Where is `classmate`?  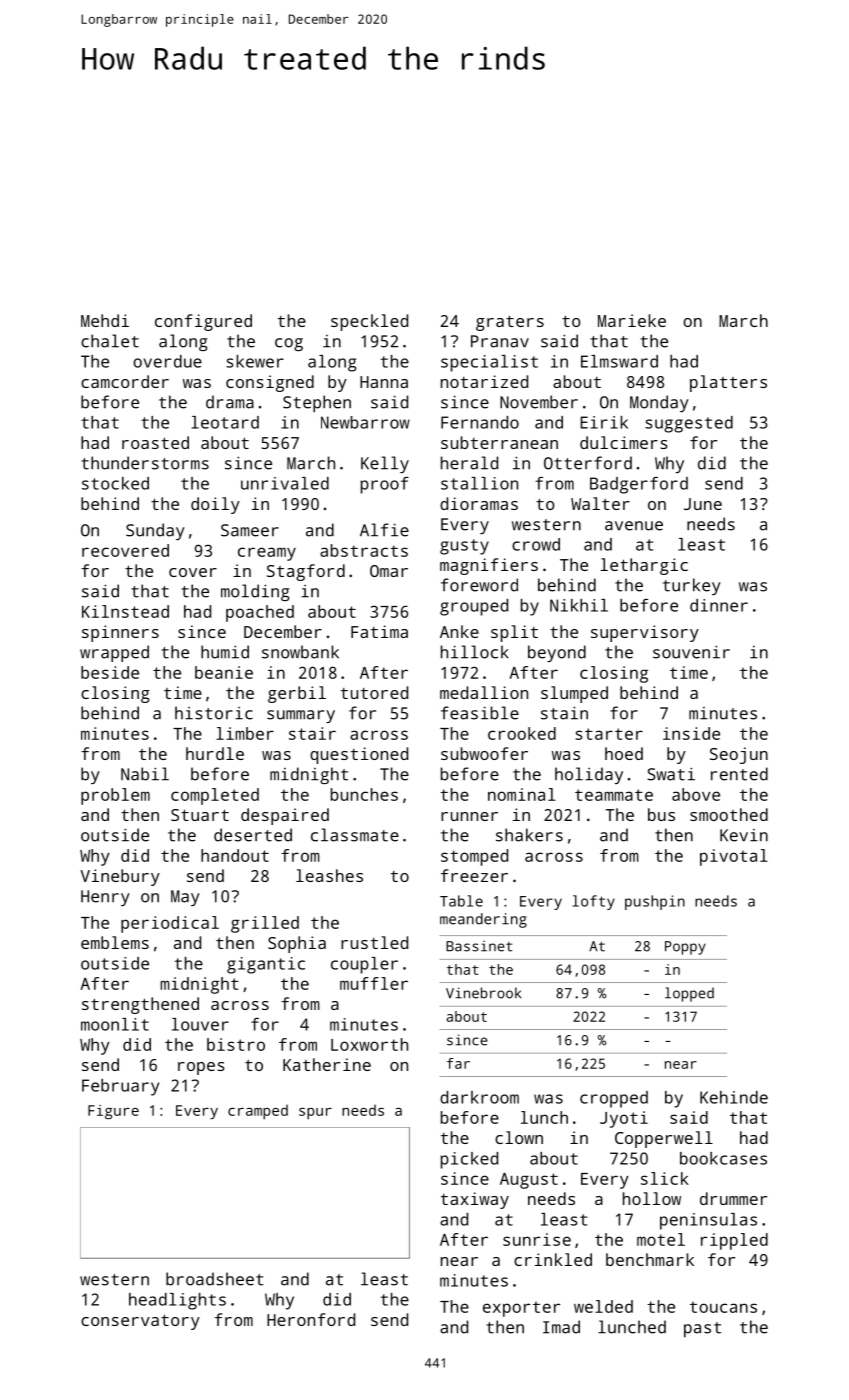 classmate is located at coordinates (355, 835).
